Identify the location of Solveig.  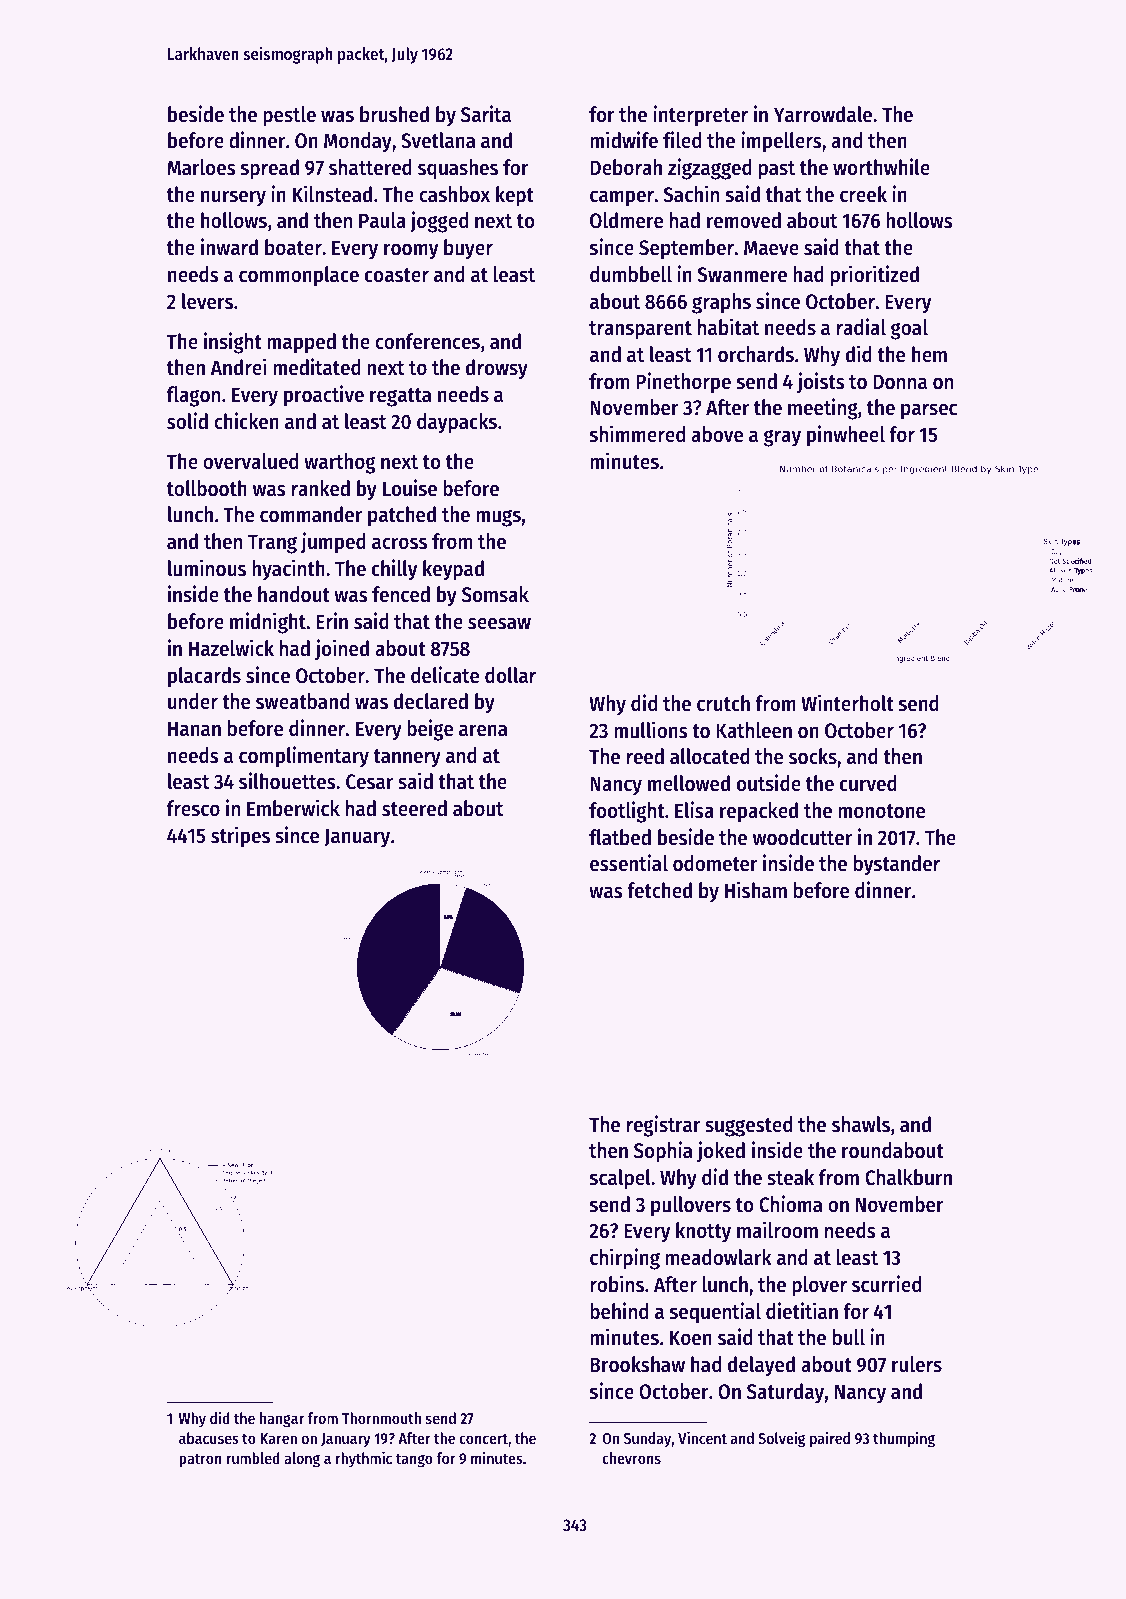
(781, 1439).
